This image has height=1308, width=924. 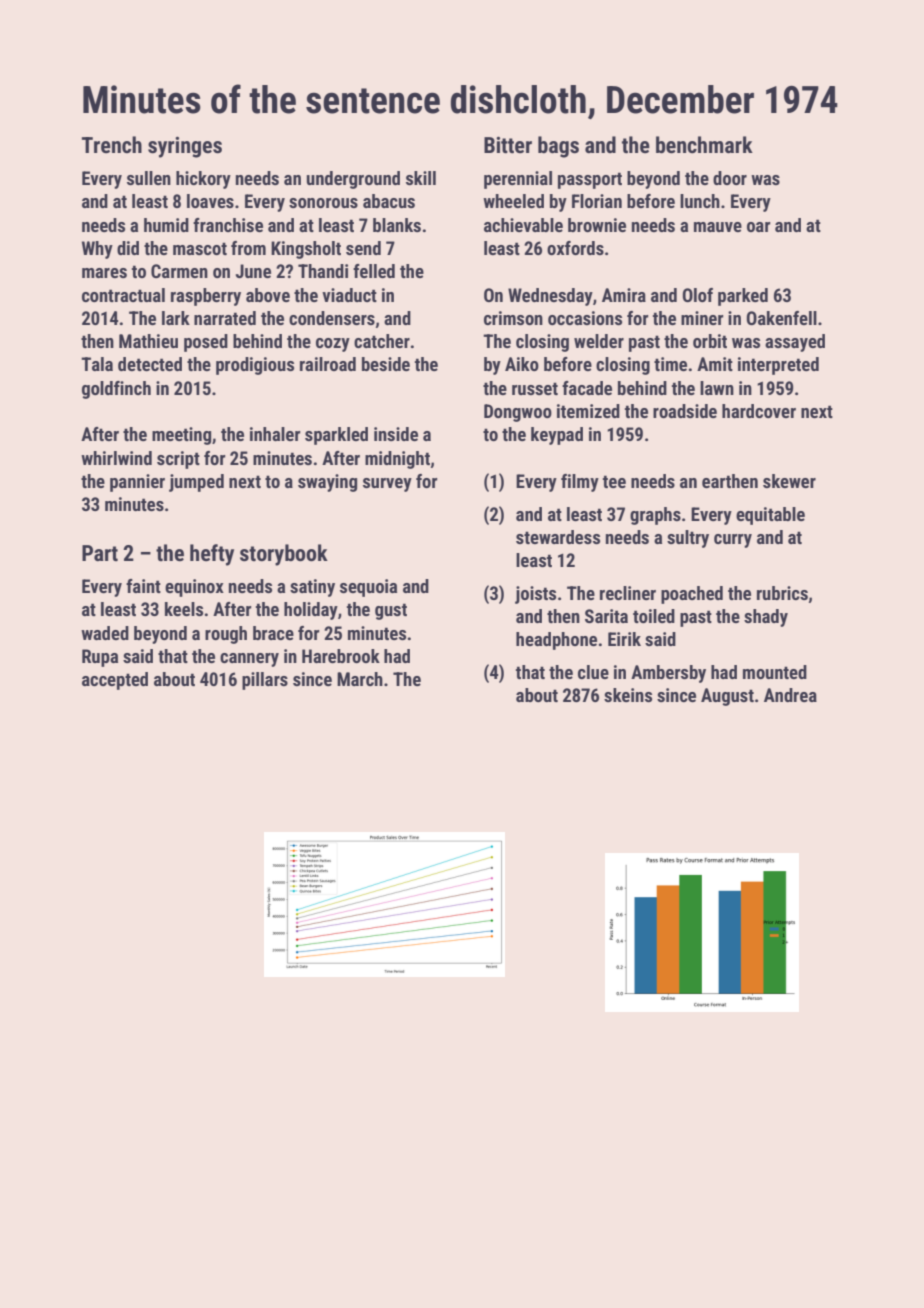 I want to click on accepted, so click(x=115, y=681).
